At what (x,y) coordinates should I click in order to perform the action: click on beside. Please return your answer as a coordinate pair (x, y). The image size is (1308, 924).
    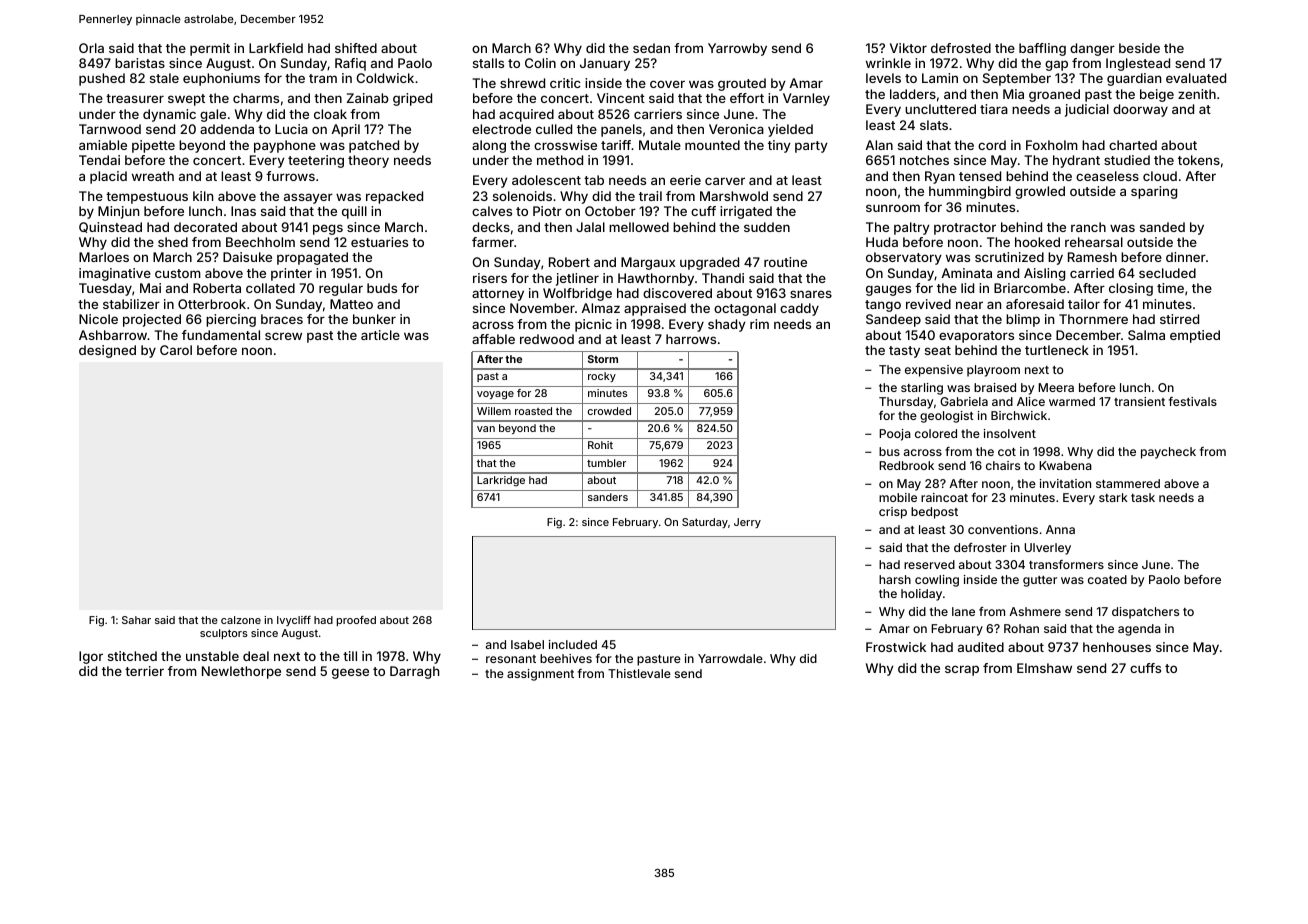
    Looking at the image, I should click on (1139, 48).
